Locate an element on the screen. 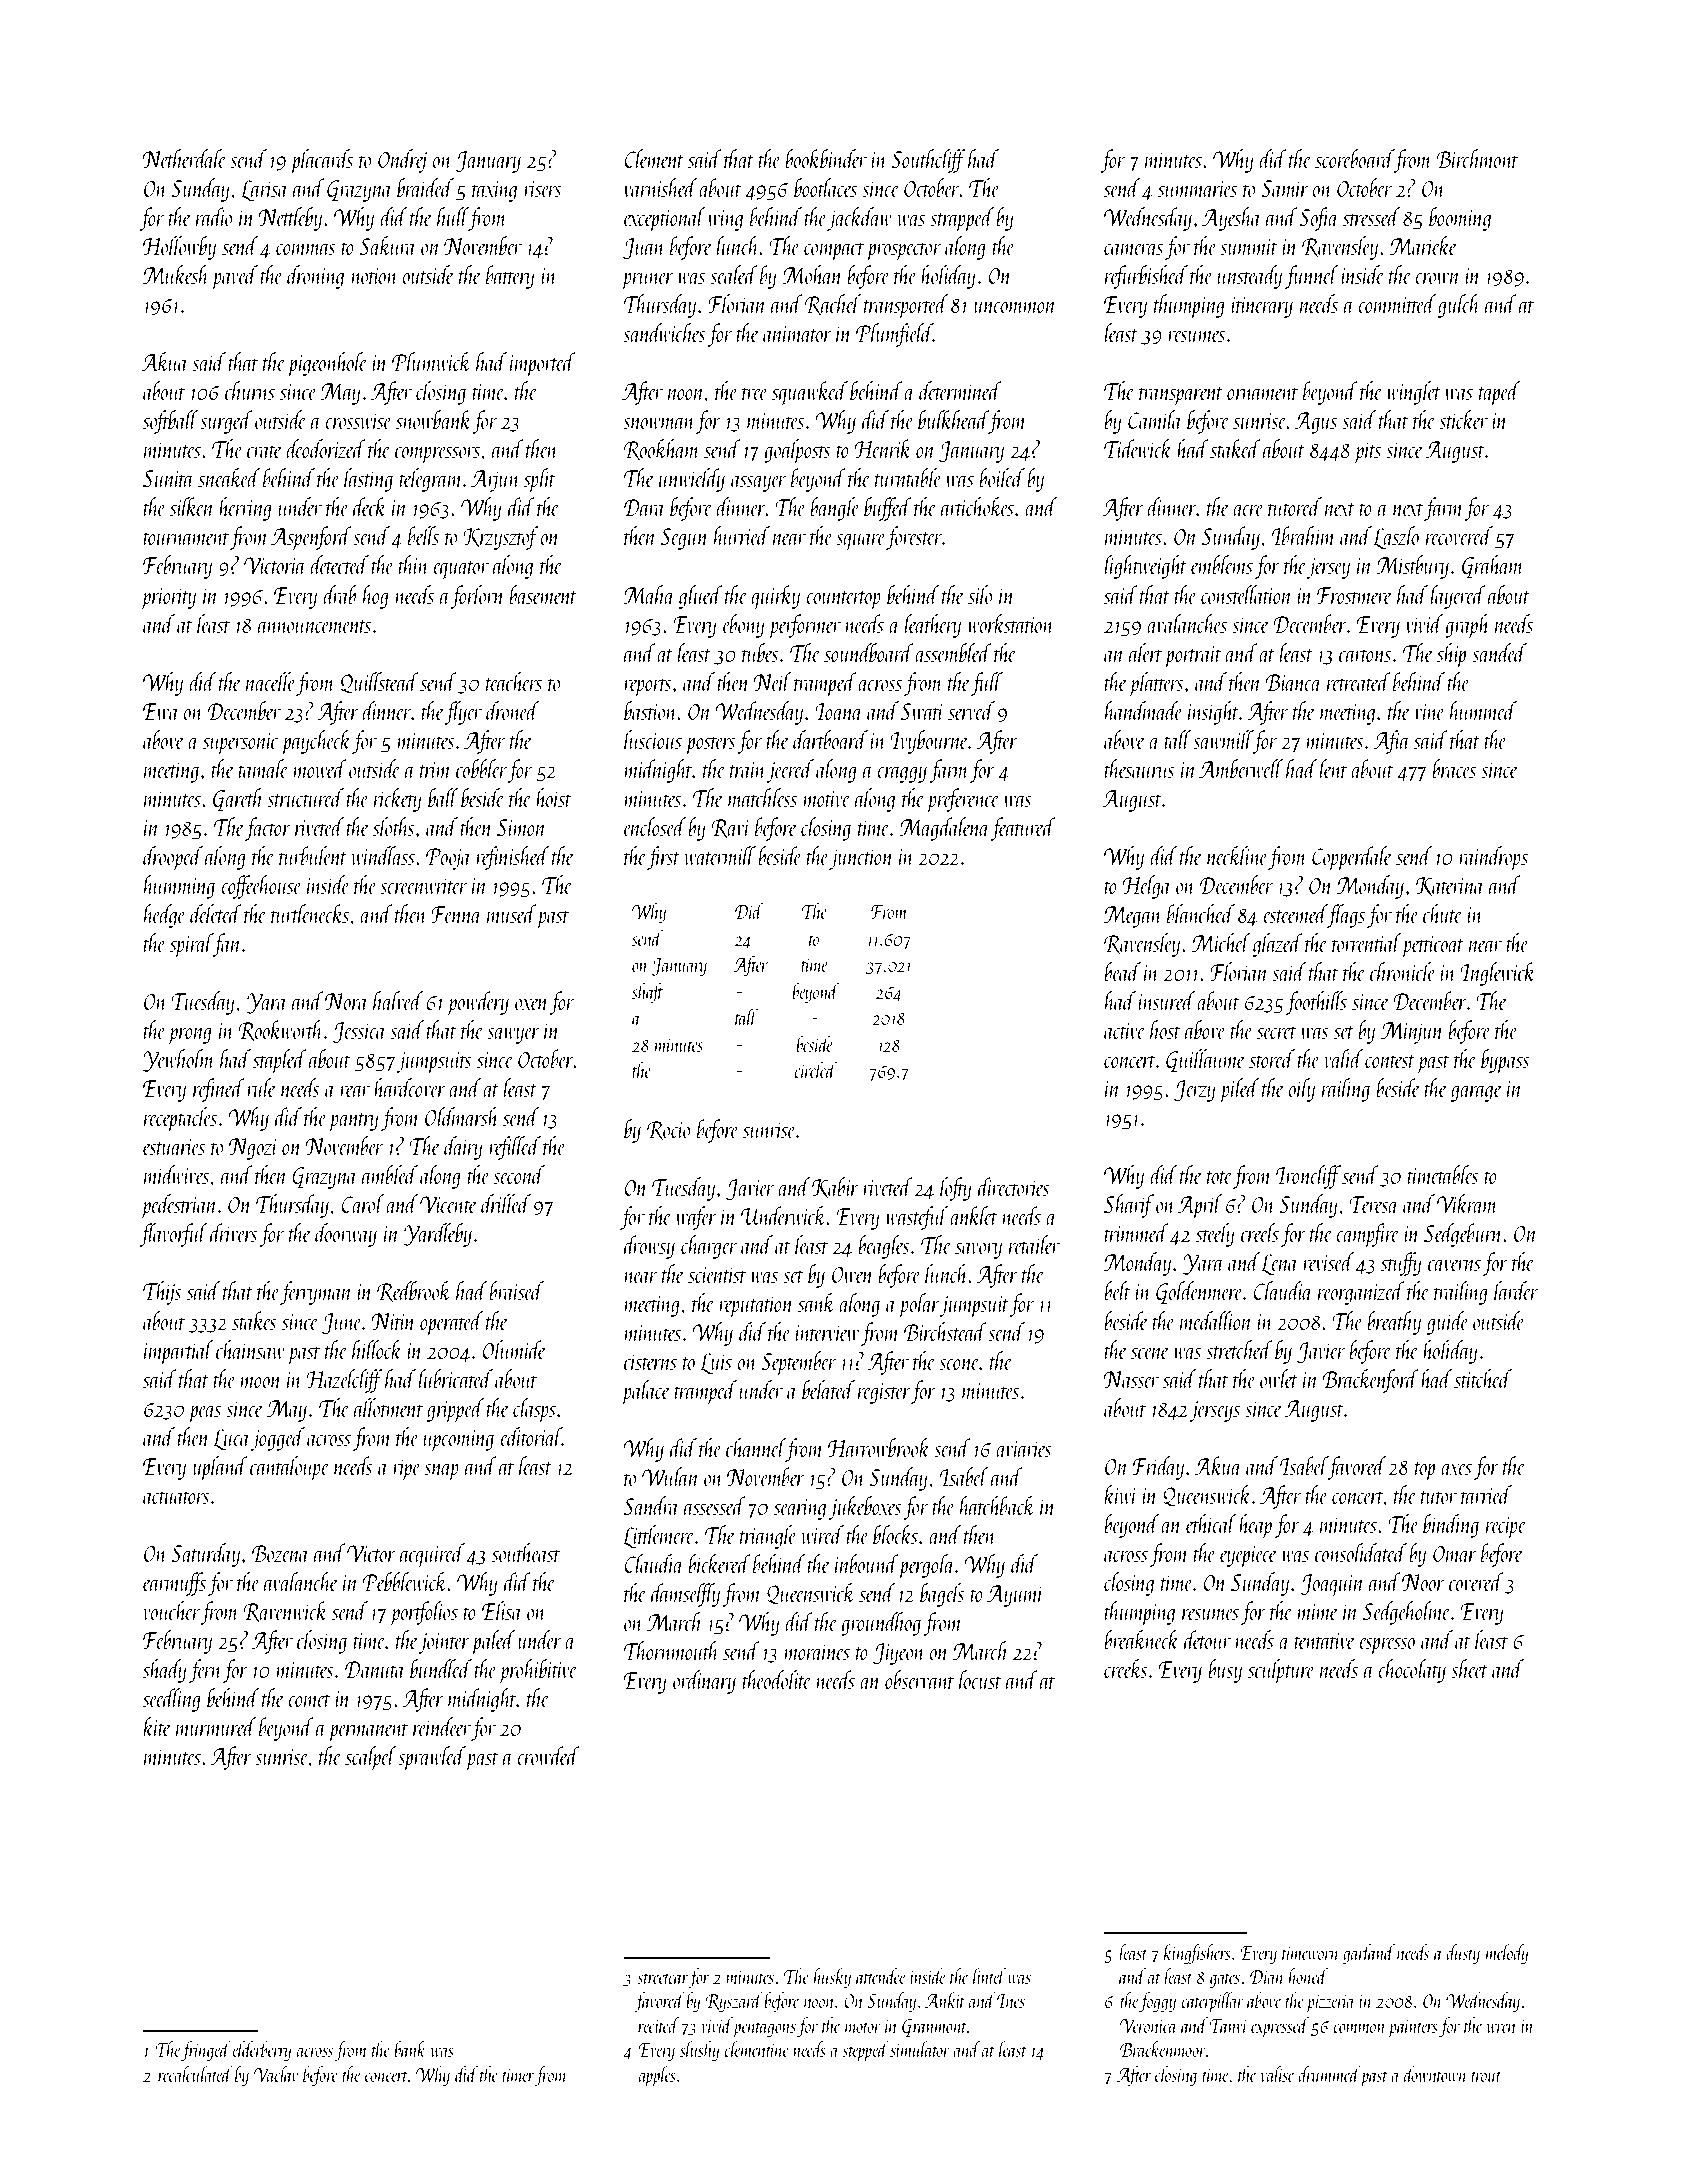  first is located at coordinates (663, 858).
